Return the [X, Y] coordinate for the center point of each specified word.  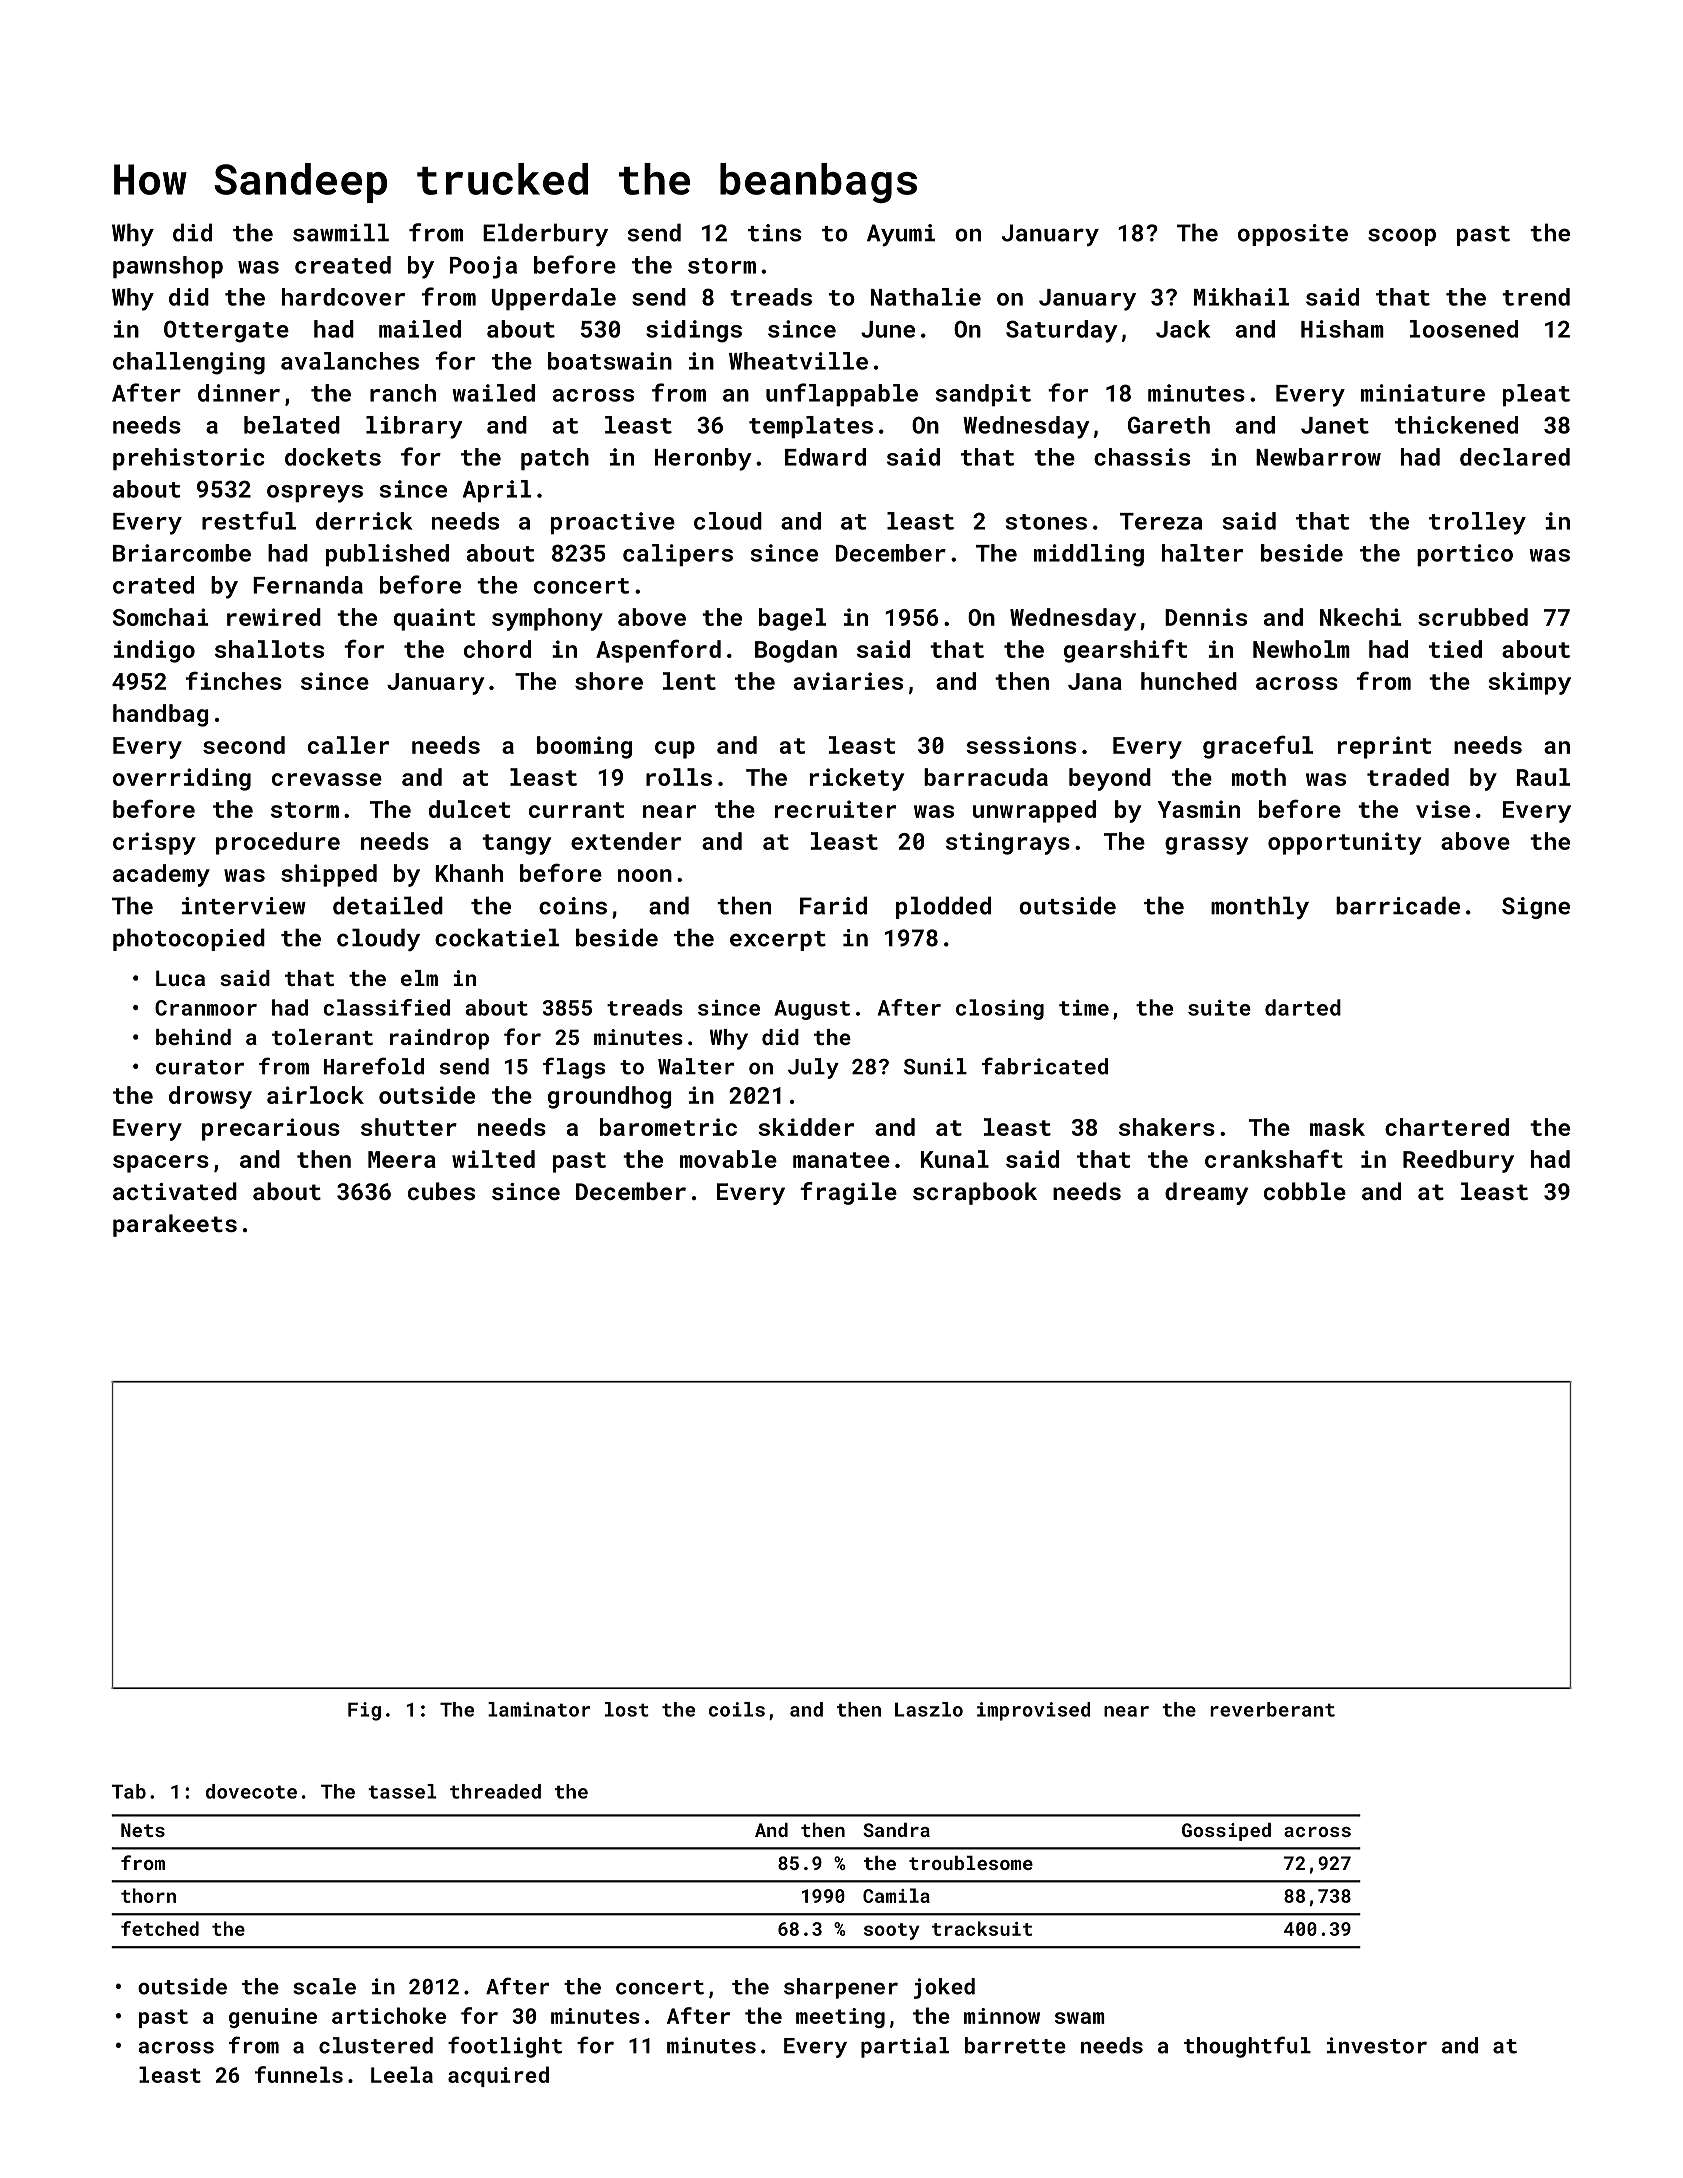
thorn [148, 1895]
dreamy [1206, 1193]
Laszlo [929, 1709]
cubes [441, 1191]
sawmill [341, 232]
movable [728, 1159]
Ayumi [901, 235]
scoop [1402, 237]
